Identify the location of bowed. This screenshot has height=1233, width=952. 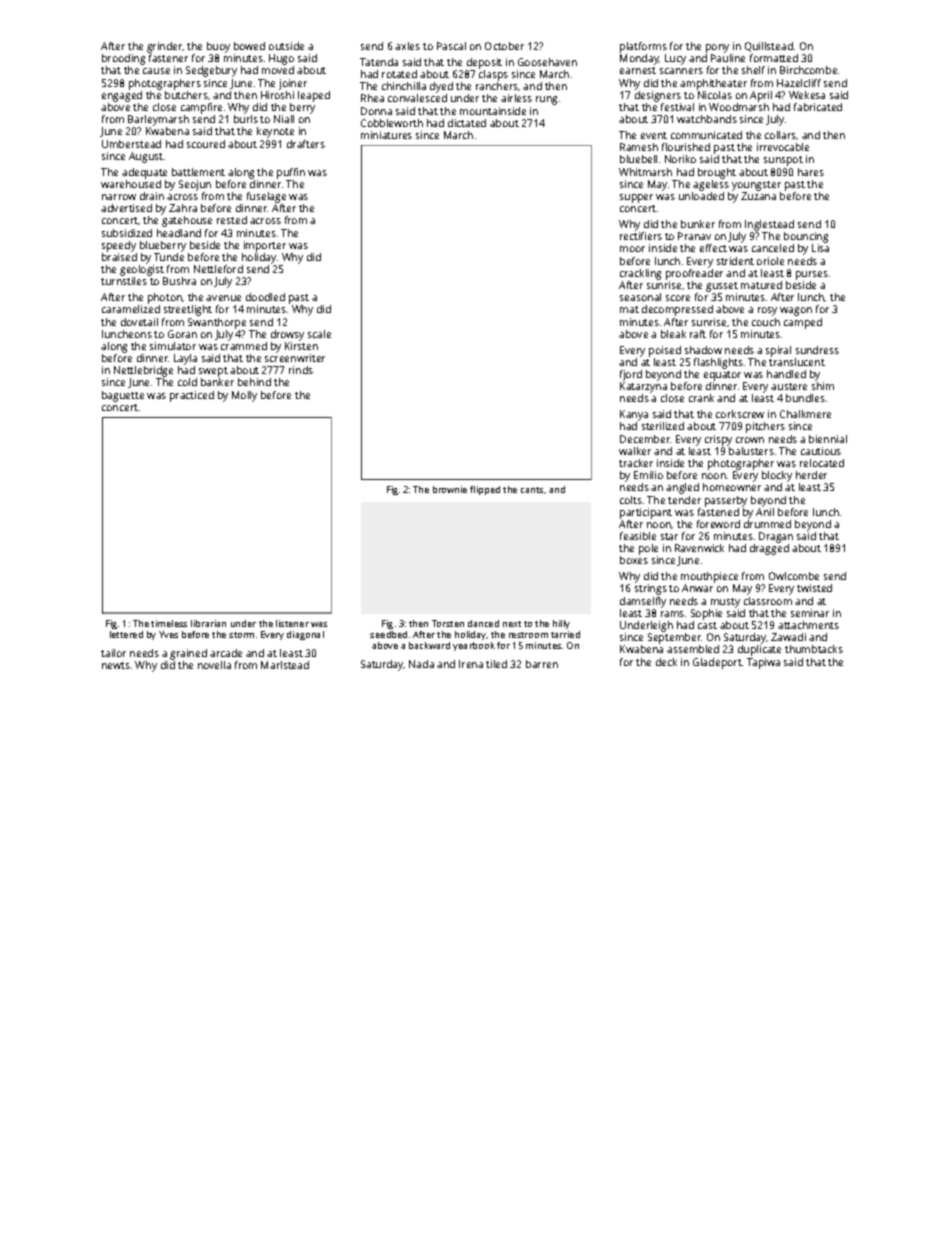
(249, 46).
